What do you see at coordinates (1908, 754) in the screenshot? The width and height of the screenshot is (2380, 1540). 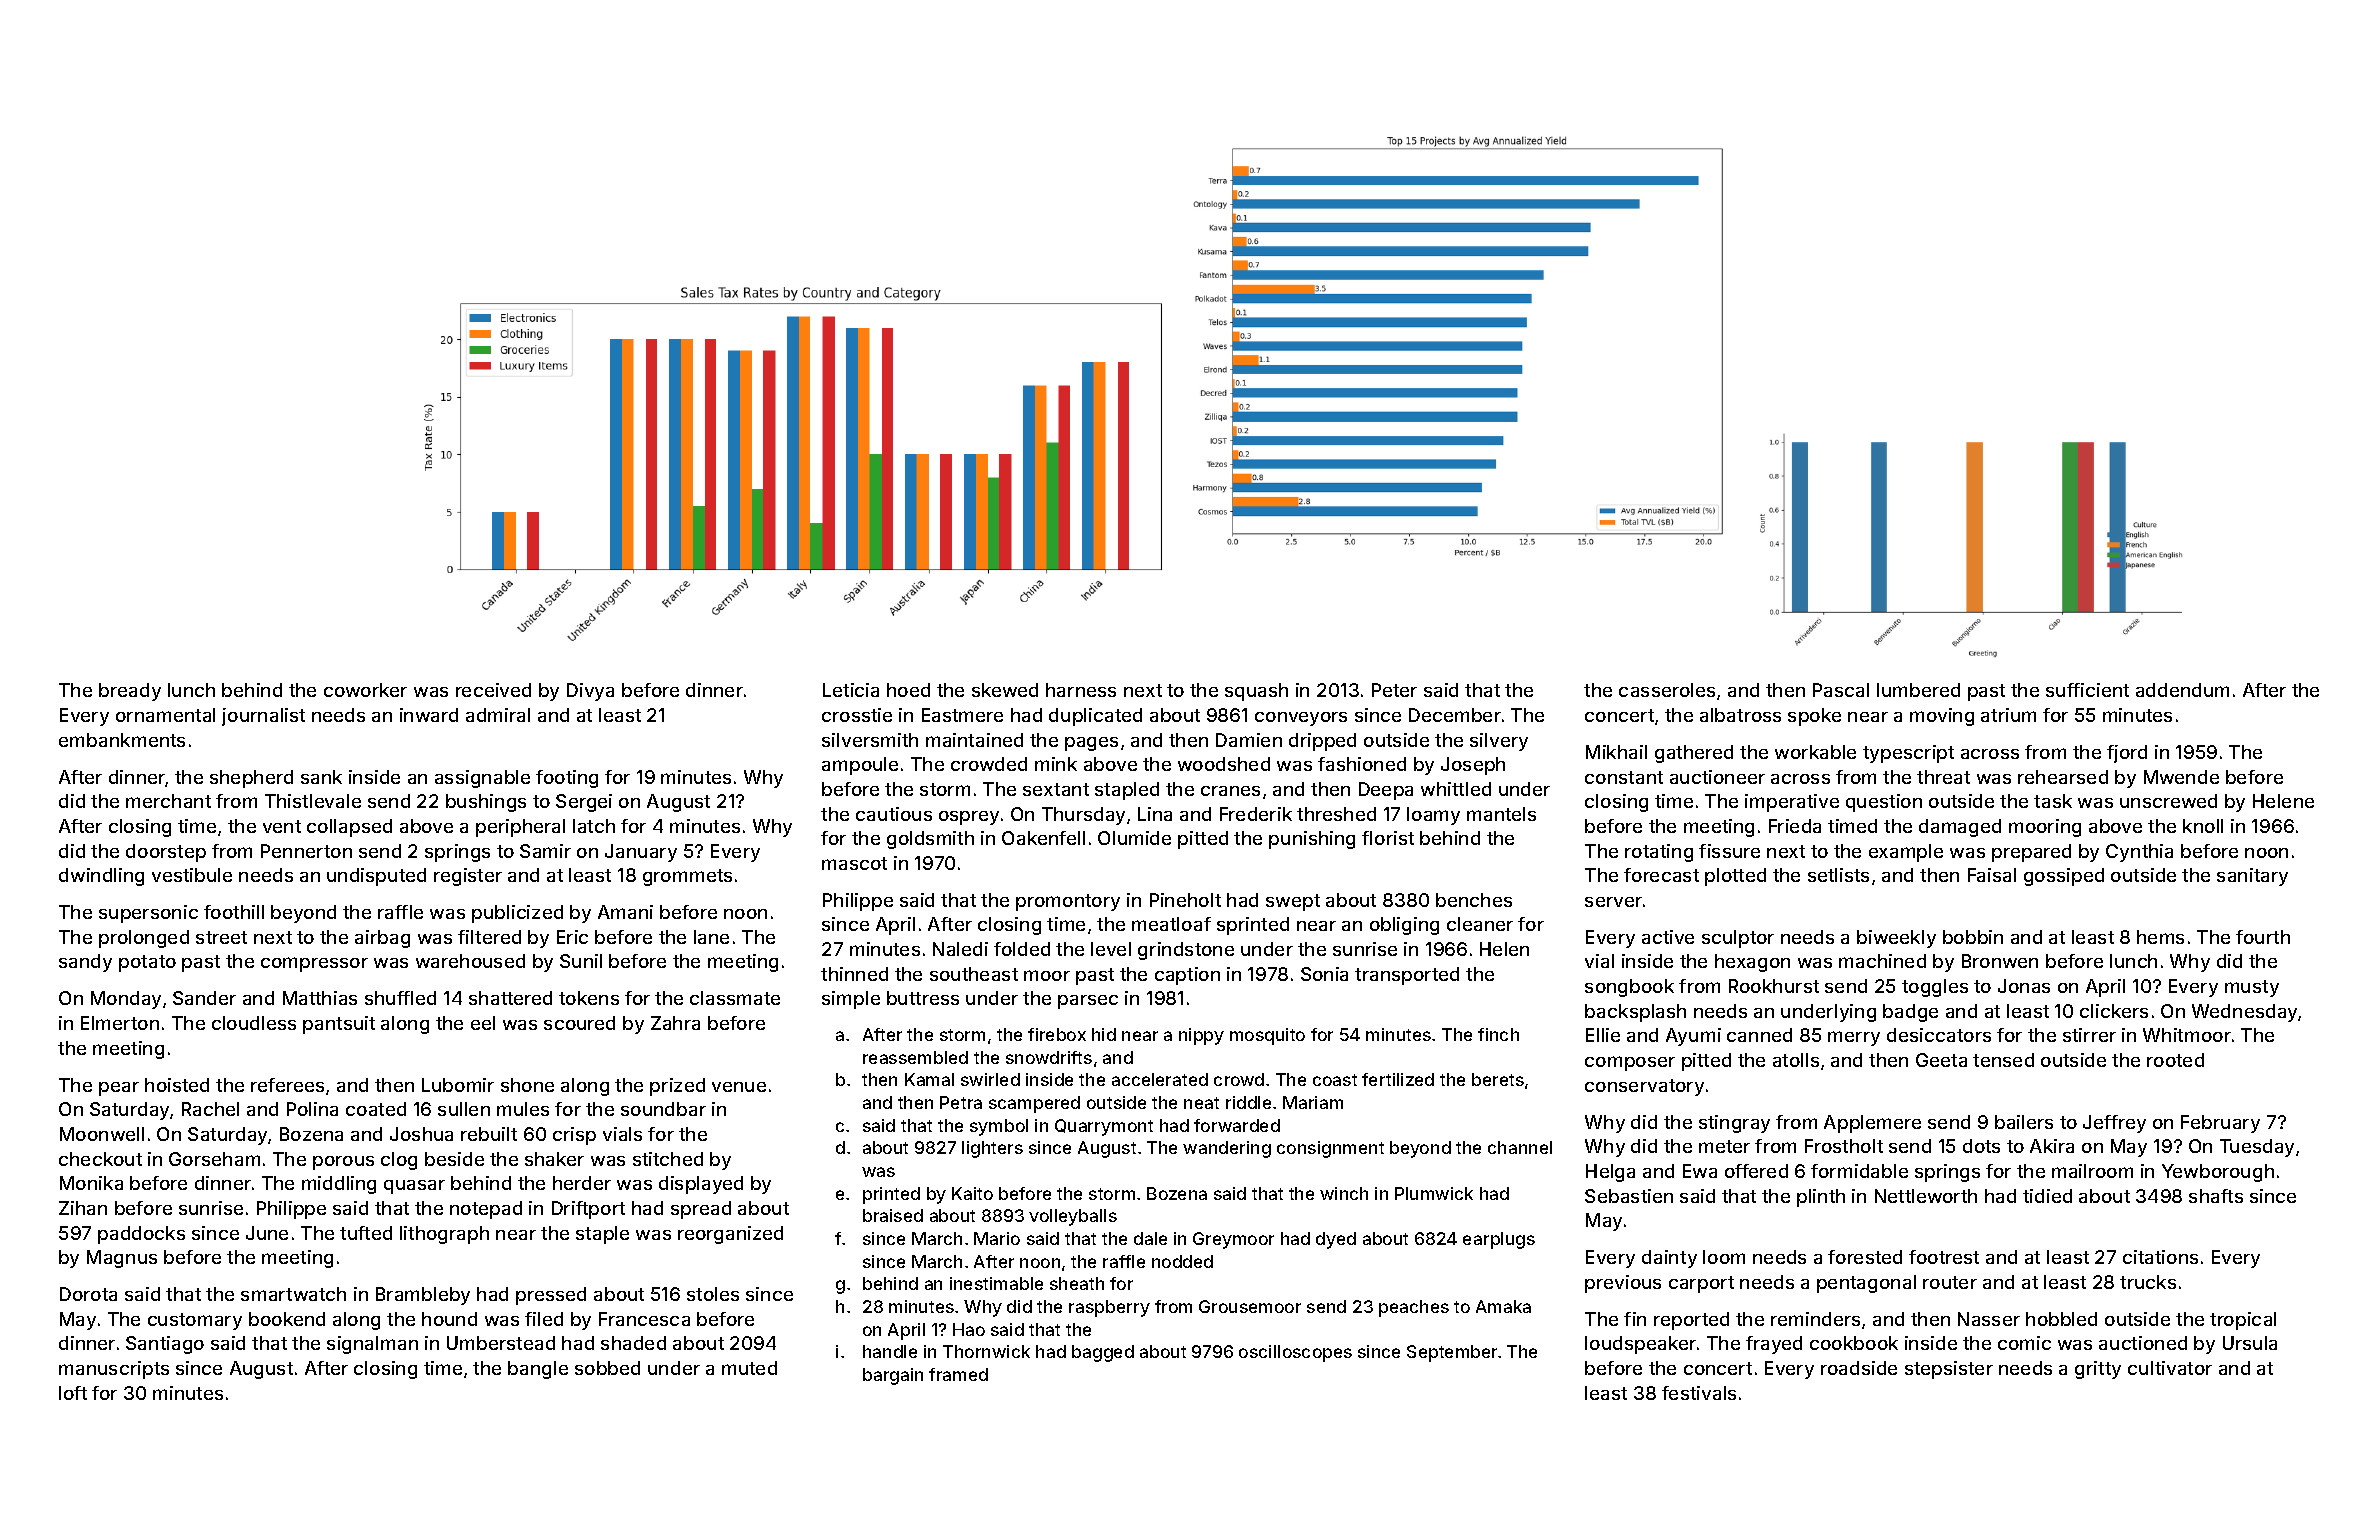 I see `typescript` at bounding box center [1908, 754].
